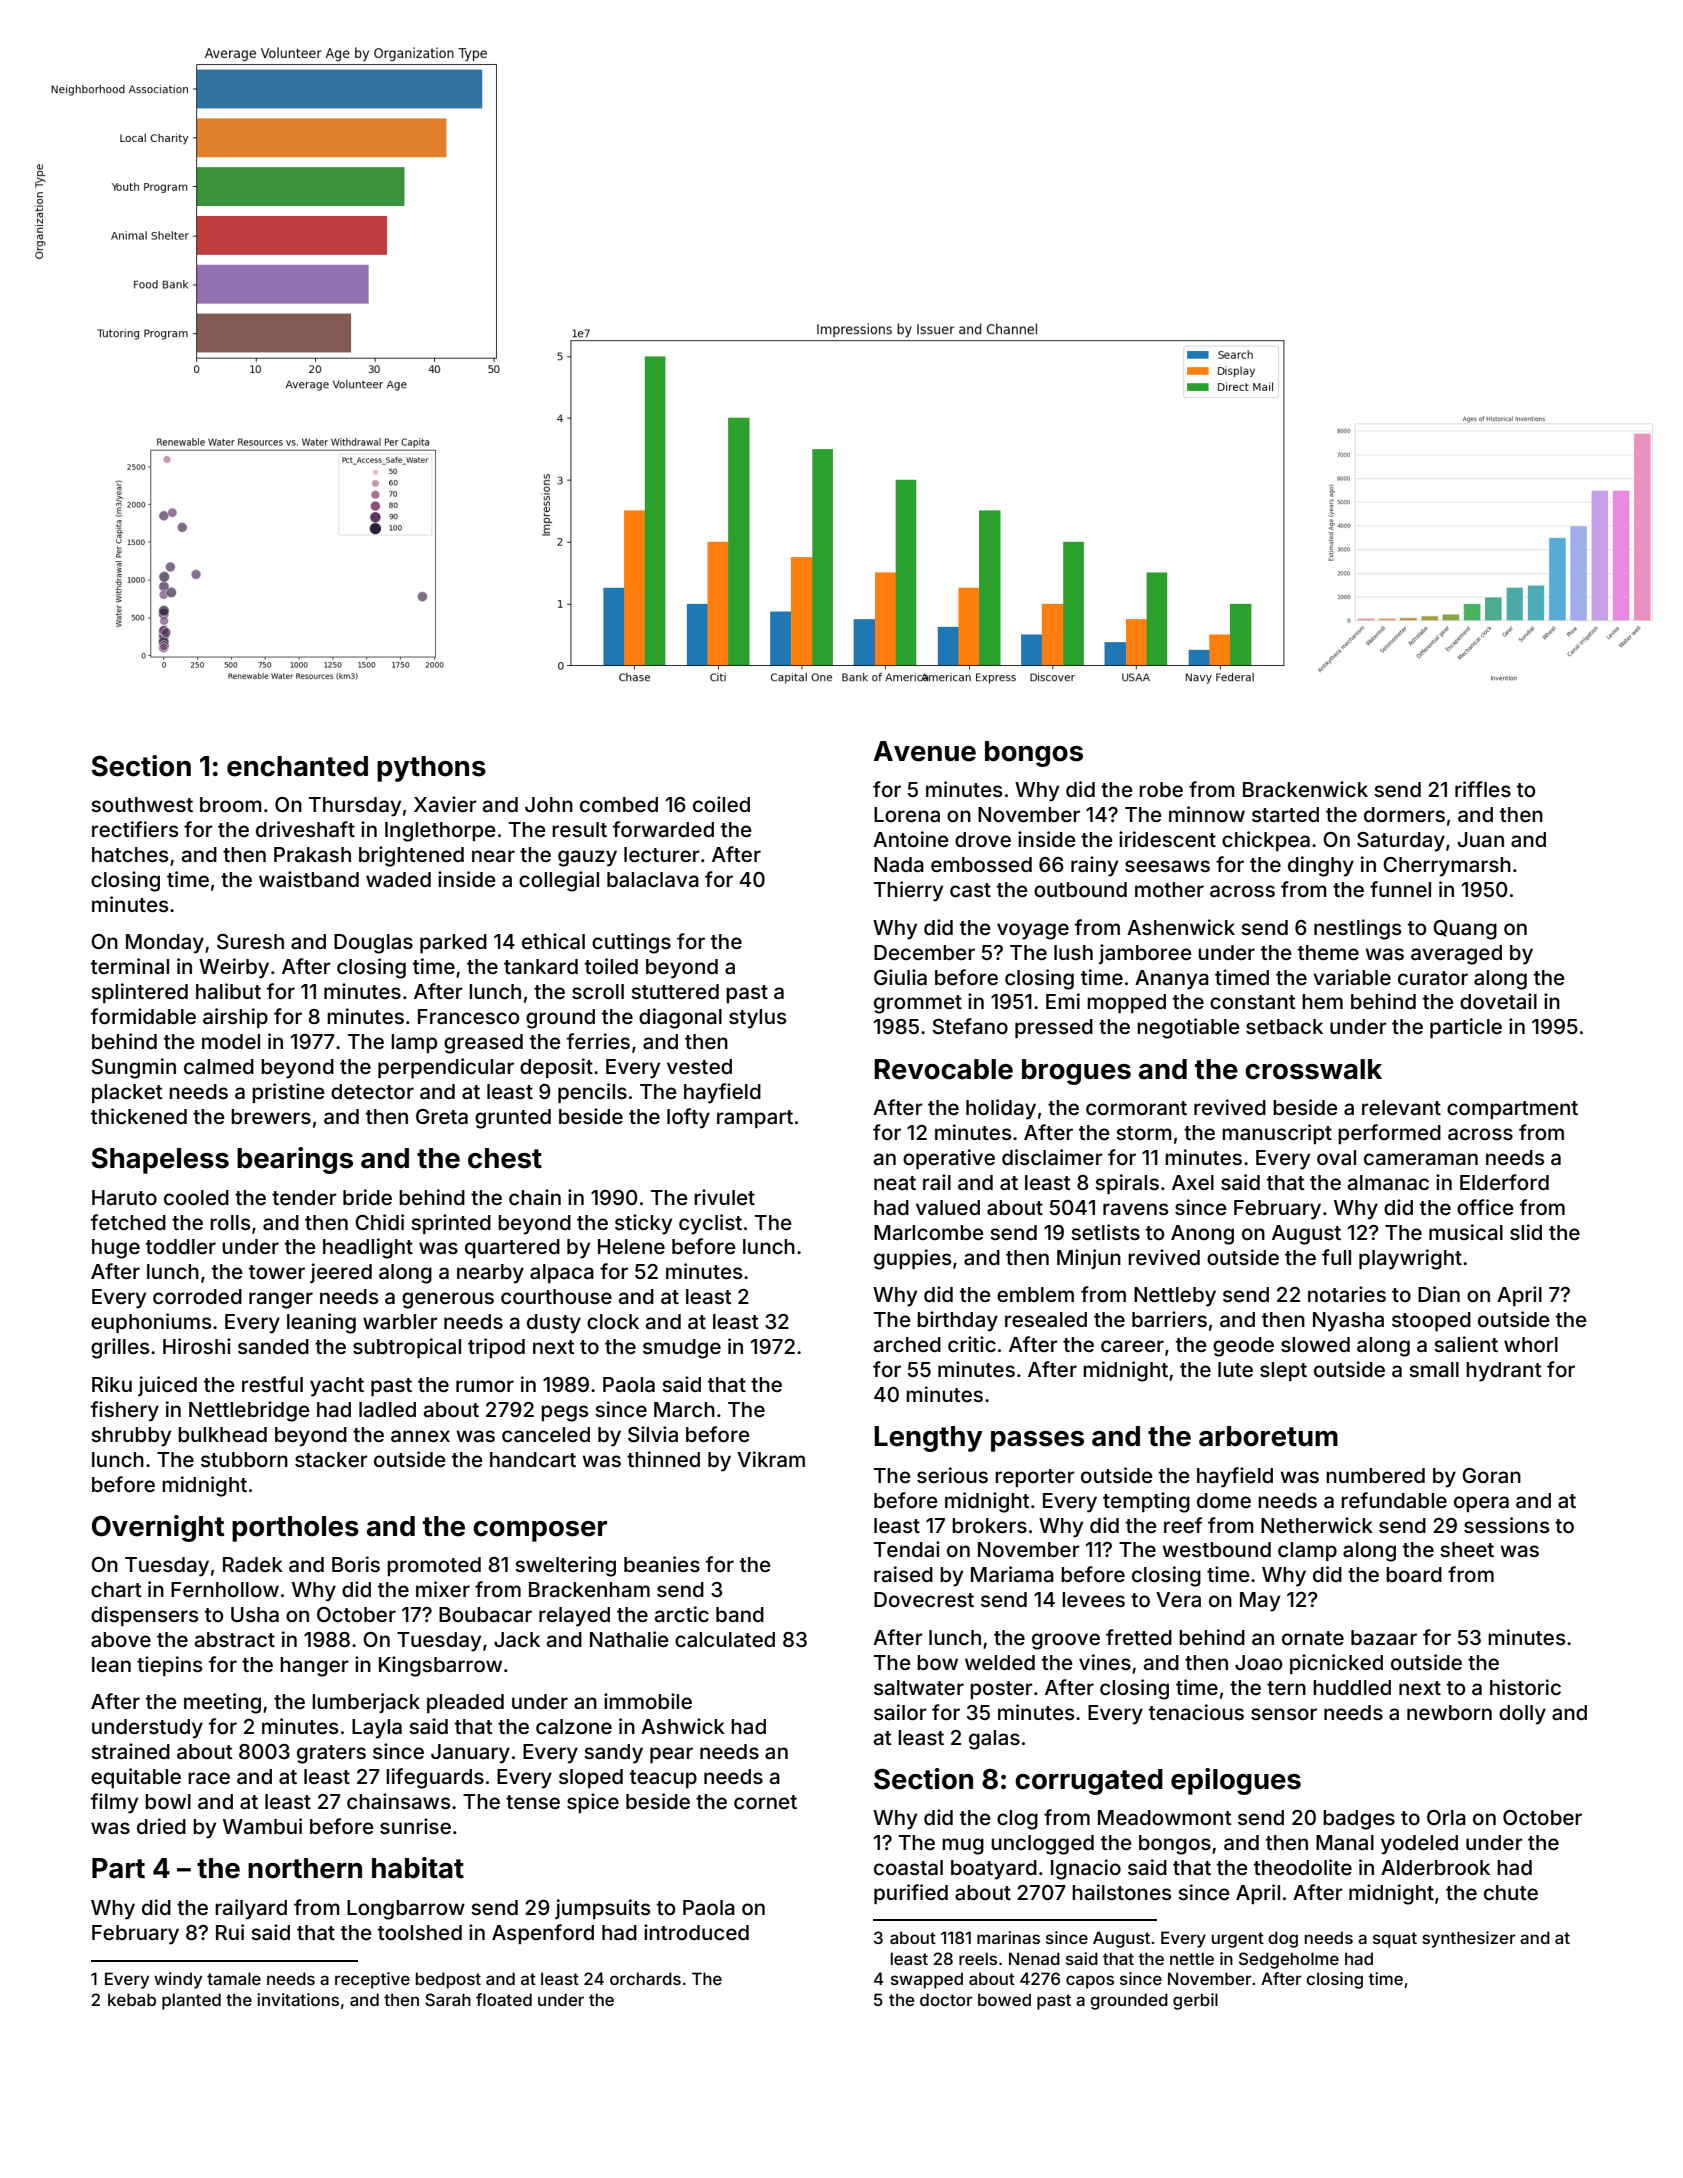 This screenshot has height=2178, width=1683. What do you see at coordinates (305, 829) in the screenshot?
I see `driveshaft` at bounding box center [305, 829].
